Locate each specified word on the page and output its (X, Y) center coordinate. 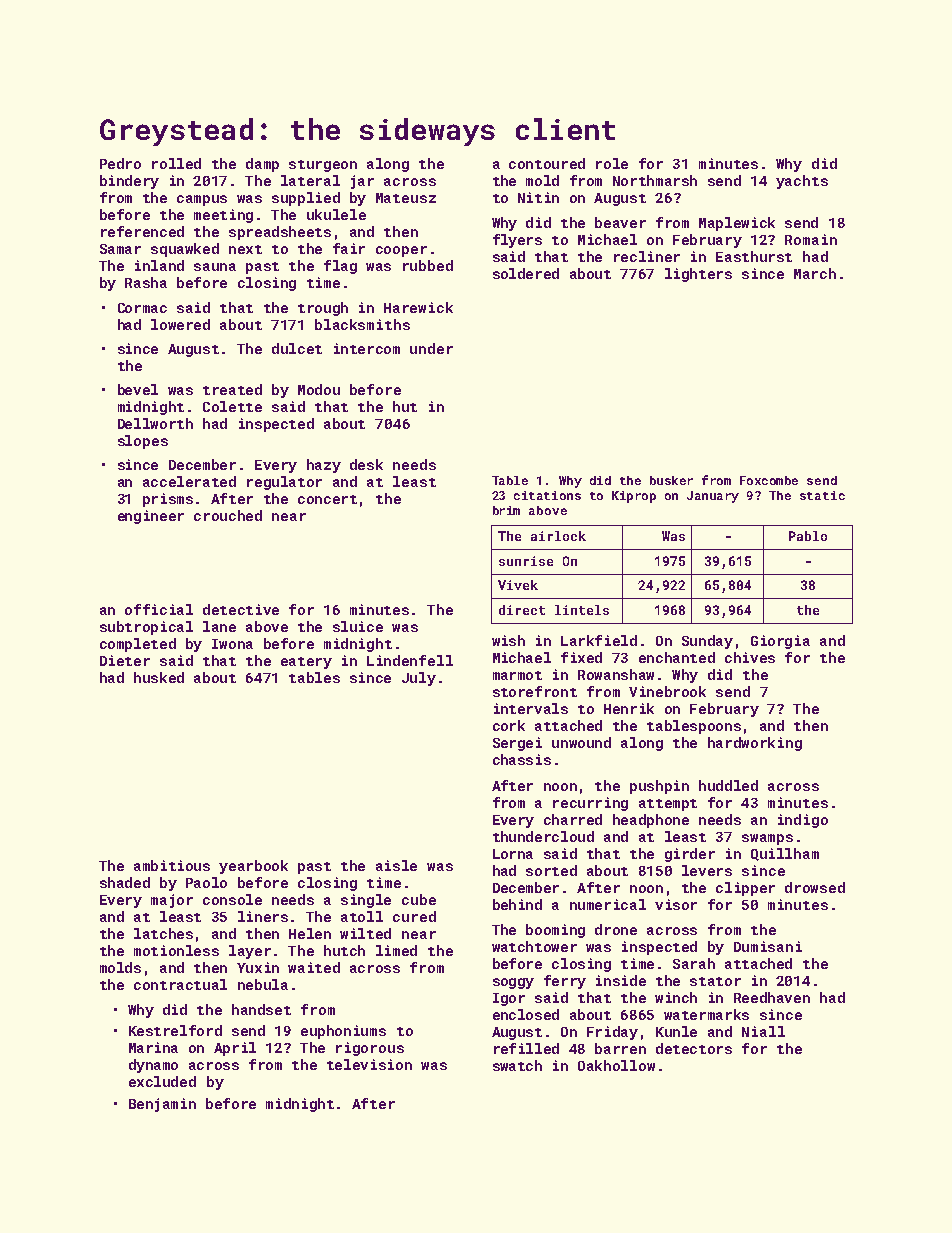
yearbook (253, 867)
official (159, 609)
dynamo (153, 1066)
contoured (547, 163)
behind (517, 904)
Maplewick (737, 224)
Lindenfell (410, 660)
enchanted (677, 657)
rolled (176, 163)
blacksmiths (362, 324)
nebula (263, 984)
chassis (522, 759)
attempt (668, 805)
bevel (138, 389)
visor (676, 904)
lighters (698, 275)
